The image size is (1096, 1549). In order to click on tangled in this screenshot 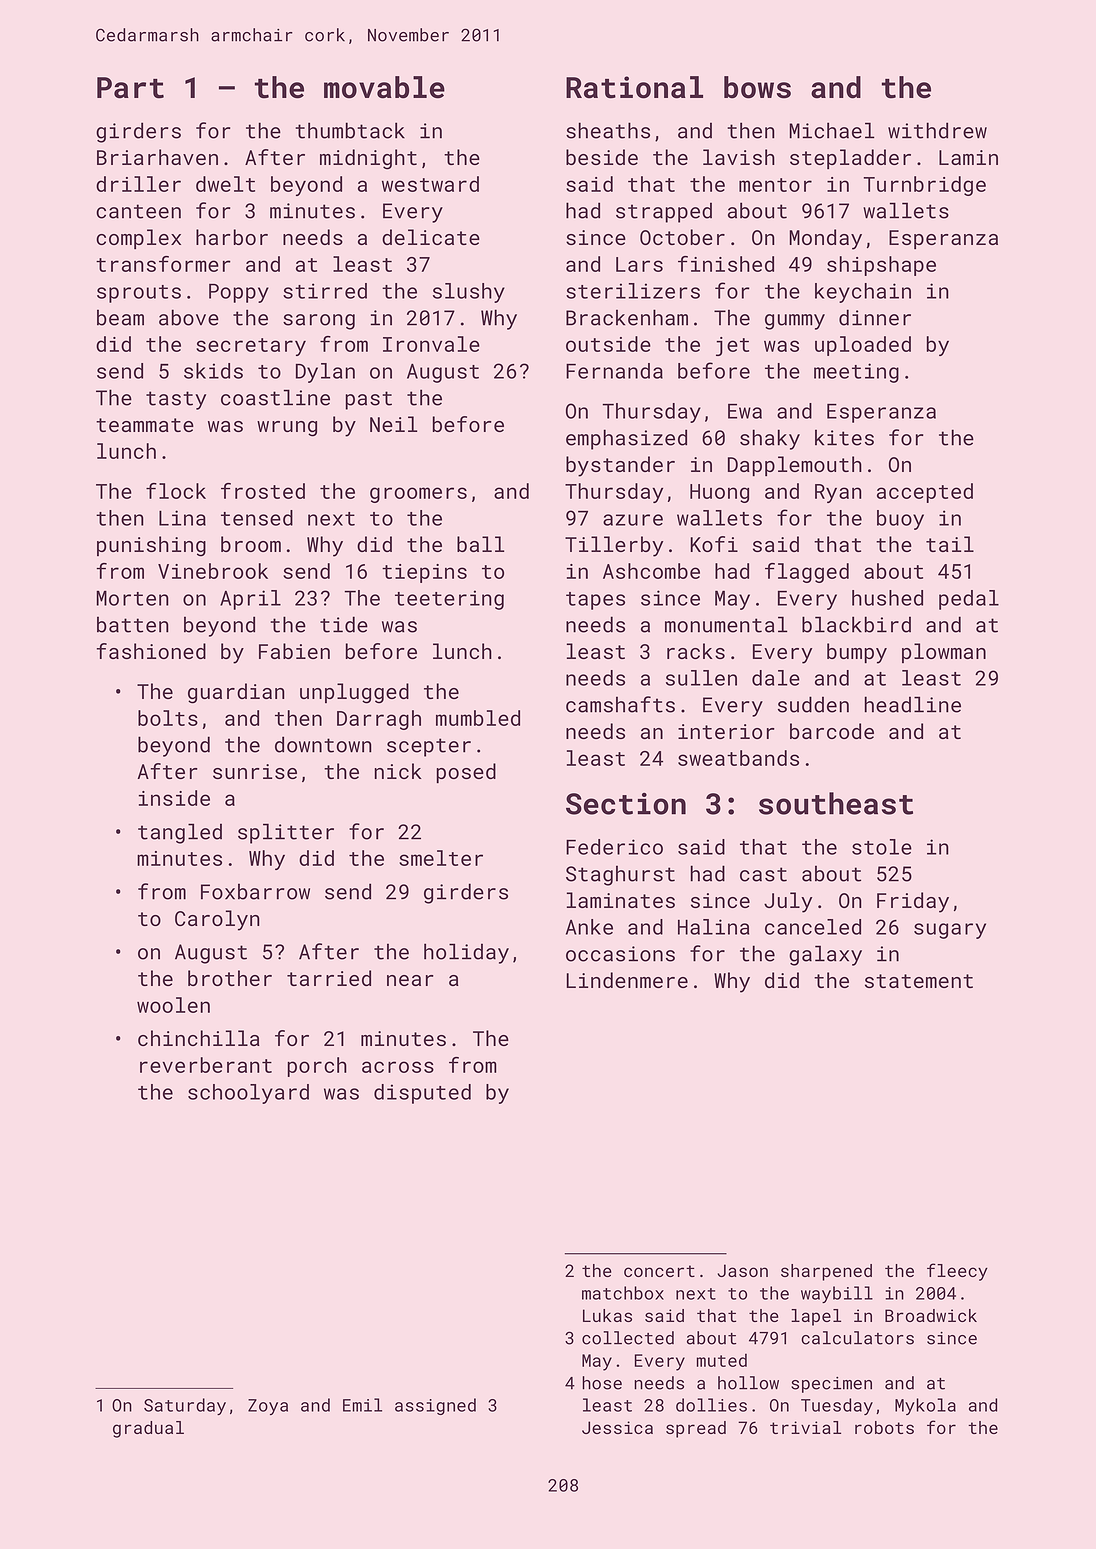, I will do `click(180, 833)`.
